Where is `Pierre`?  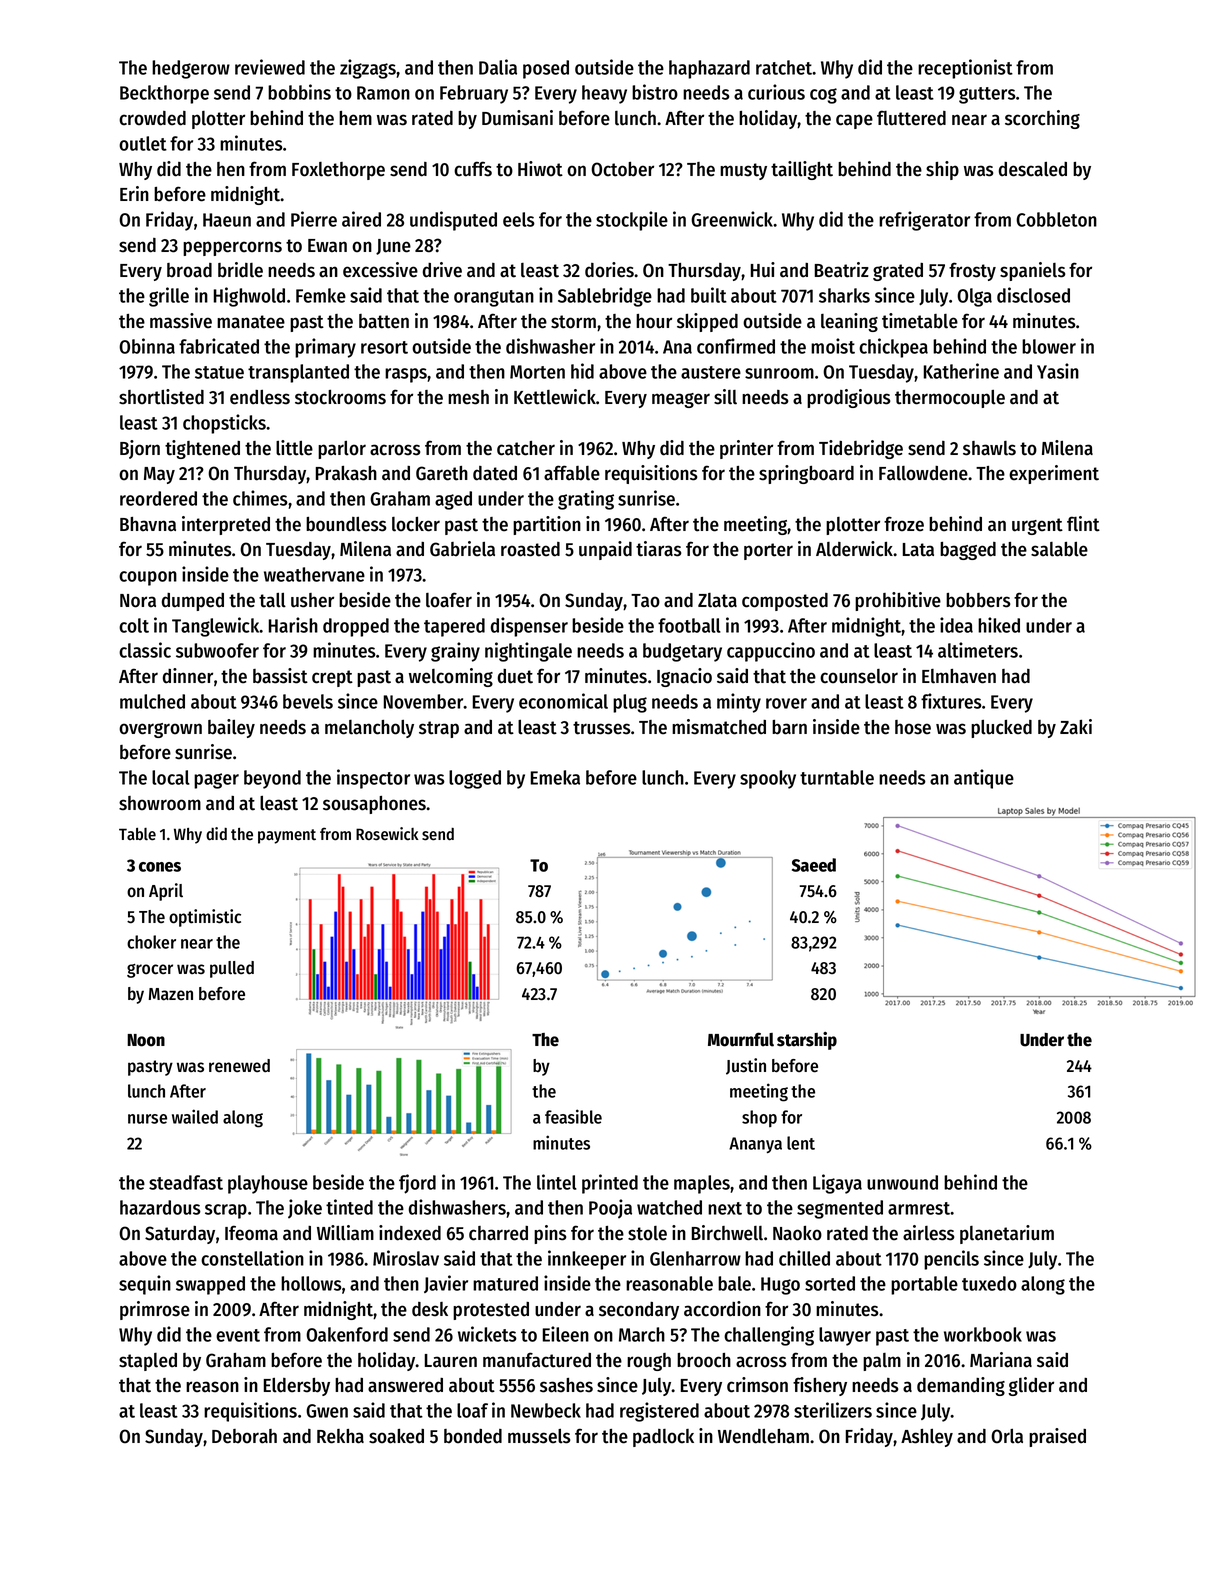
Pierre is located at coordinates (314, 219).
